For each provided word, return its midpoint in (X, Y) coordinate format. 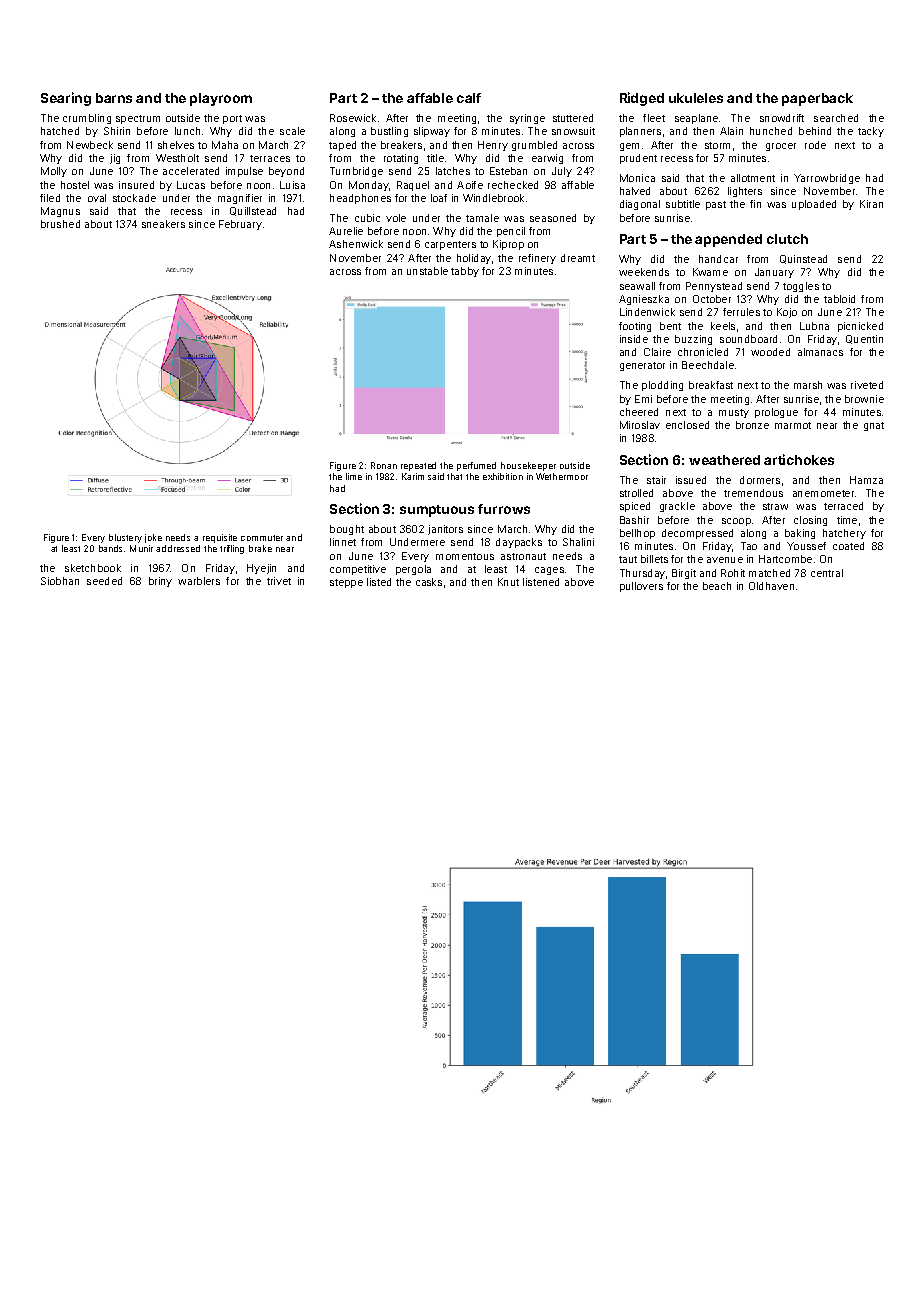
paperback (817, 99)
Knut (508, 582)
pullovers (641, 587)
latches (453, 171)
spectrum (138, 119)
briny (160, 582)
